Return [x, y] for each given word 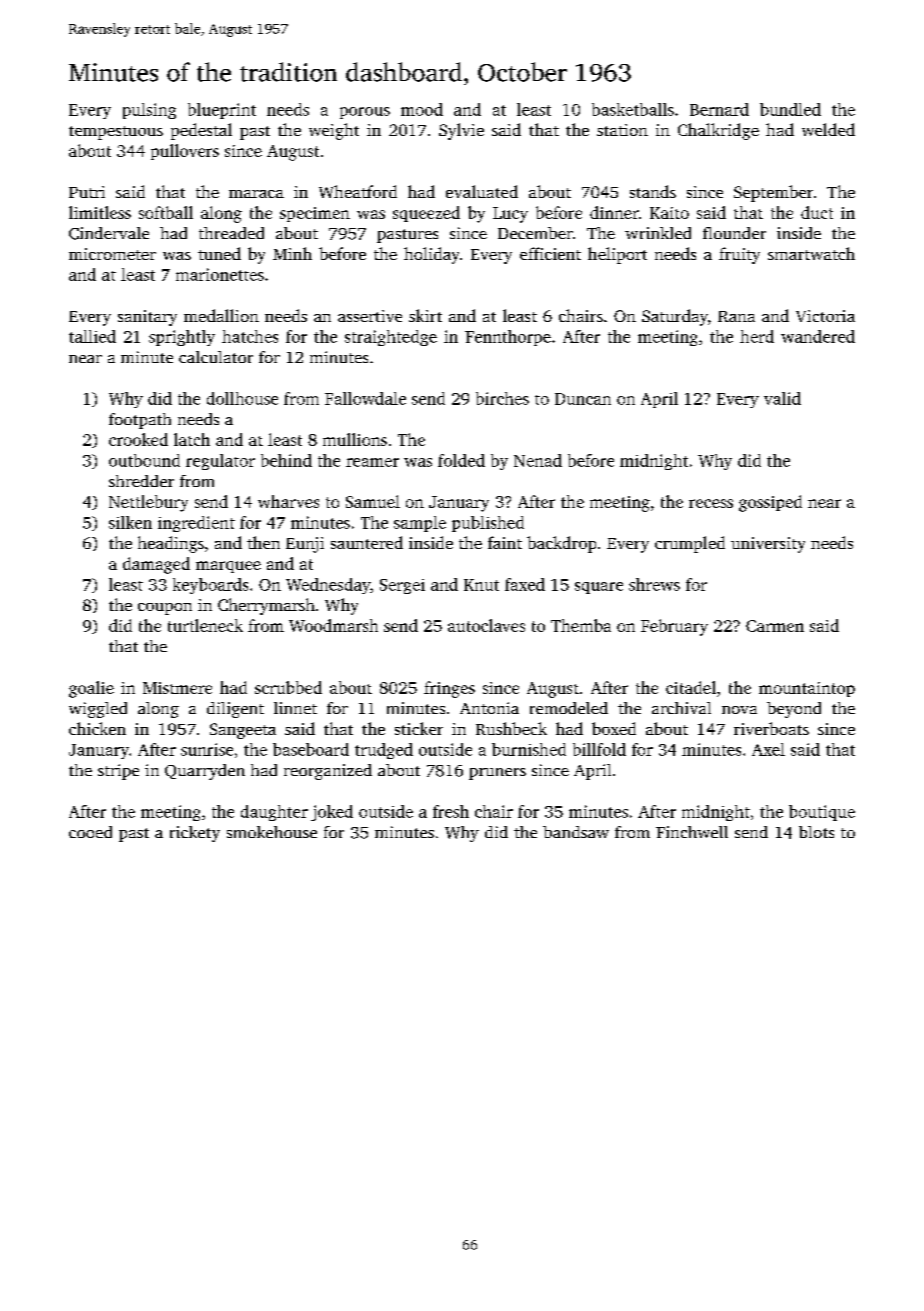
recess [711, 503]
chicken [97, 728]
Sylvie [461, 131]
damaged [156, 565]
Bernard [719, 109]
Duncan [583, 399]
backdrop [561, 544]
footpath [140, 421]
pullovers [185, 152]
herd [757, 336]
